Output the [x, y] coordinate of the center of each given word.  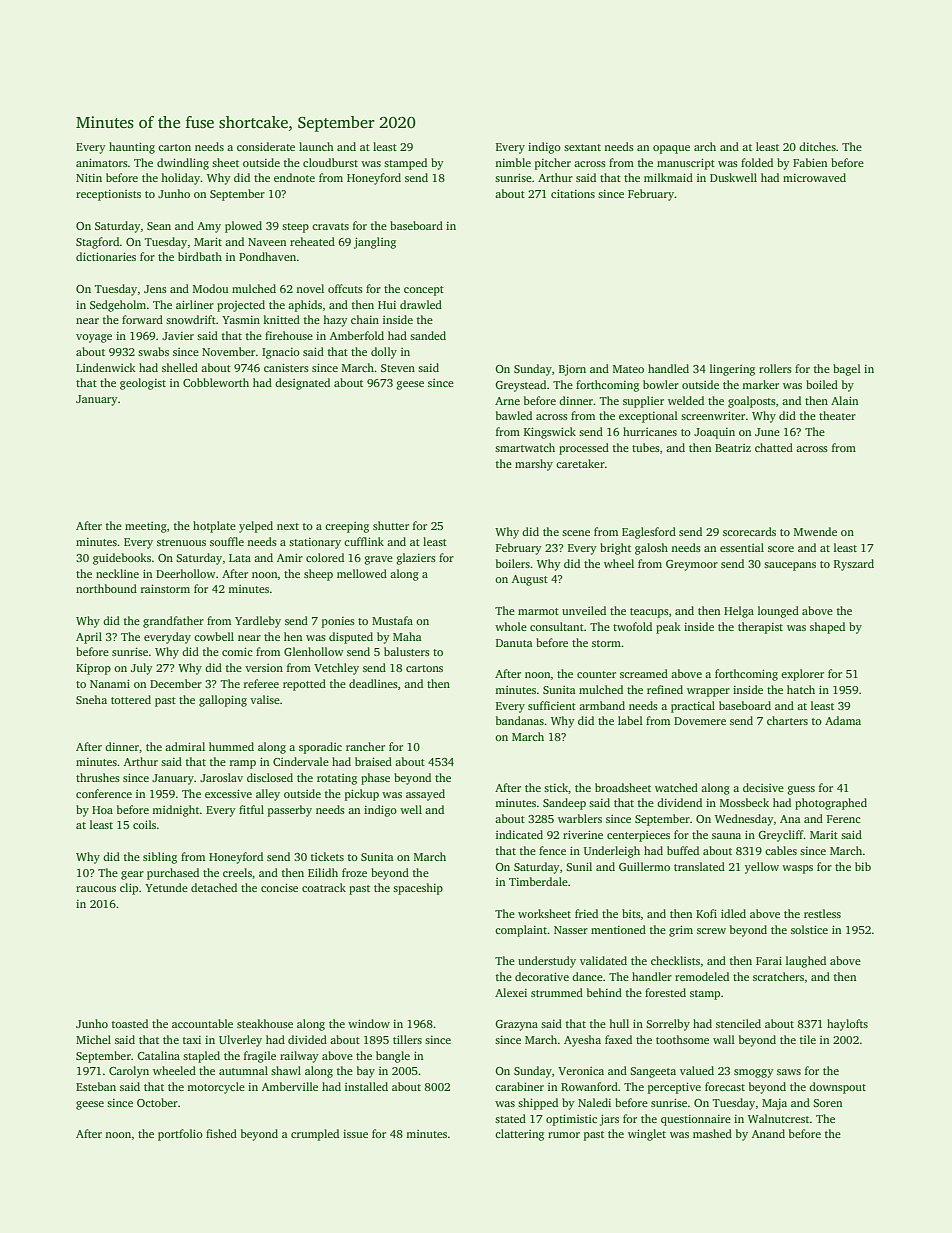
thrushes [98, 777]
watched [676, 787]
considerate [266, 146]
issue [355, 1134]
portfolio [180, 1135]
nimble [513, 162]
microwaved [814, 177]
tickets [327, 856]
